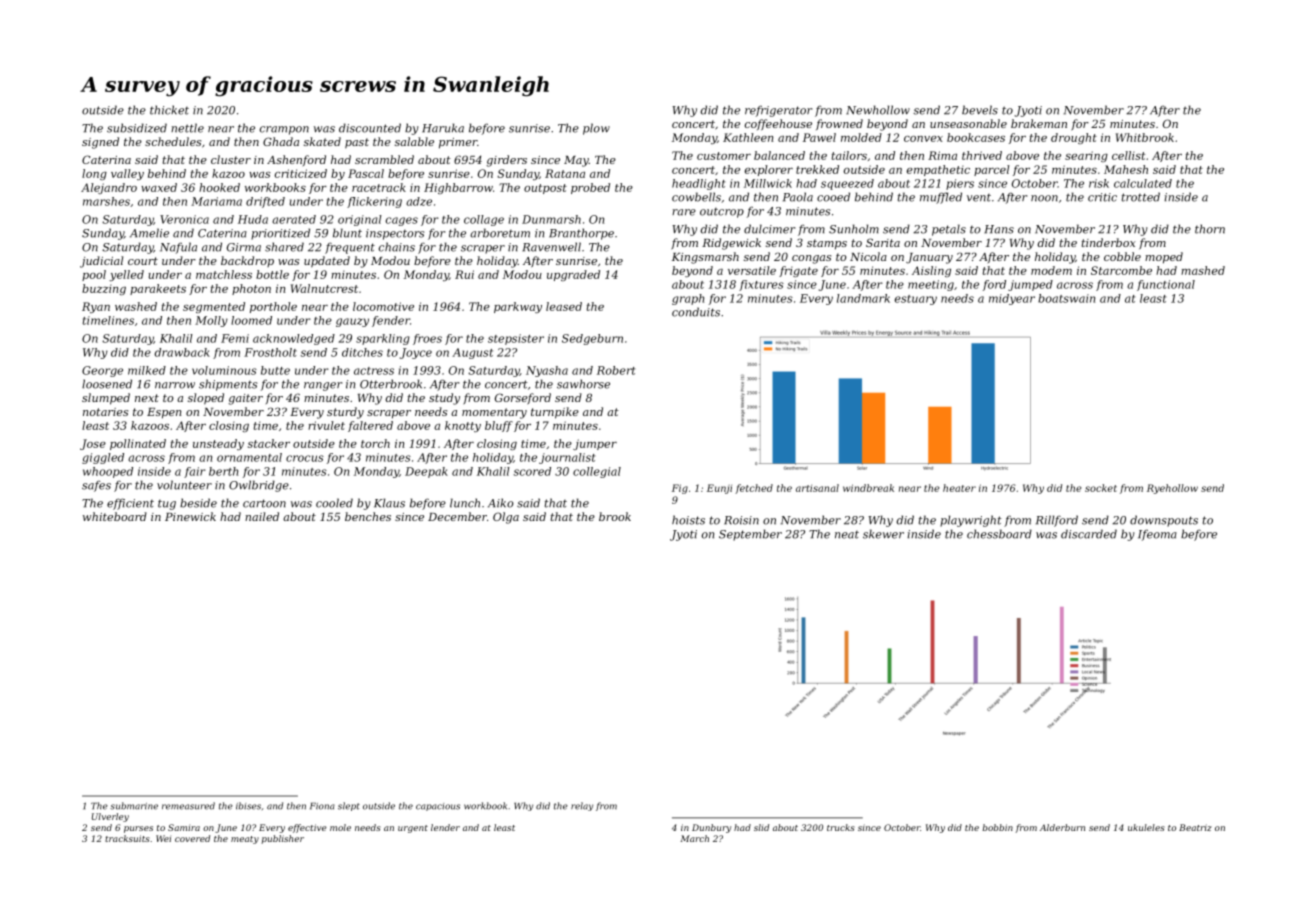 Image resolution: width=1308 pixels, height=924 pixels. I want to click on conduits, so click(696, 312).
